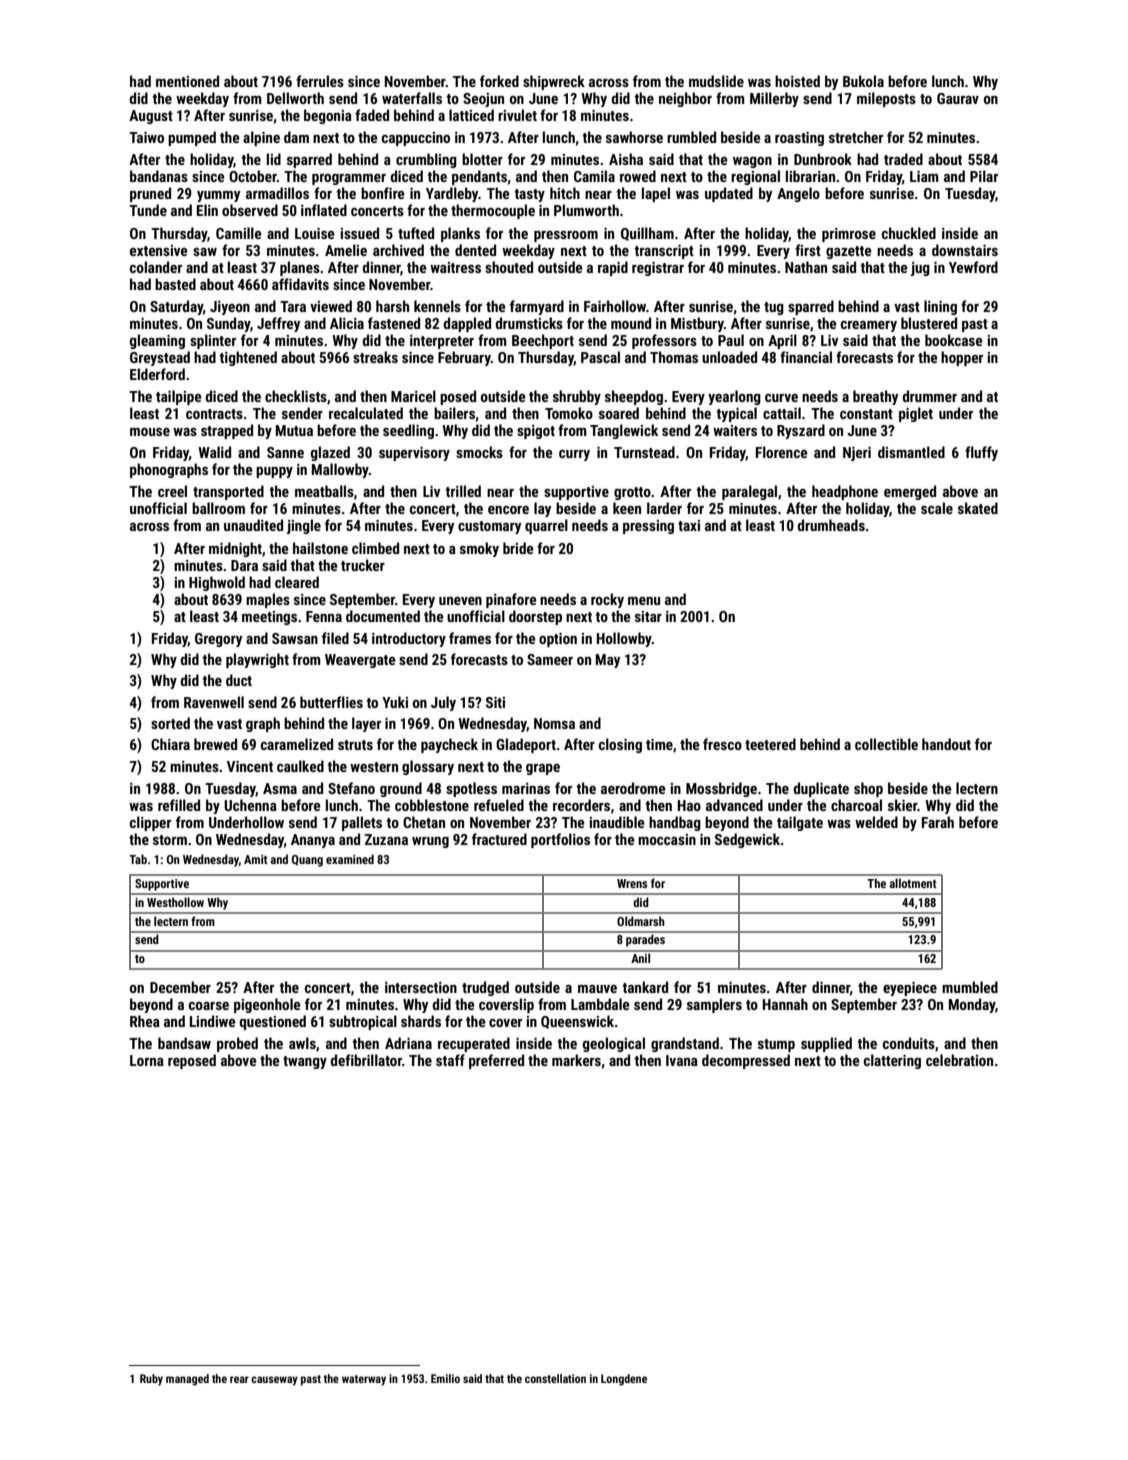  I want to click on Farah, so click(938, 822).
